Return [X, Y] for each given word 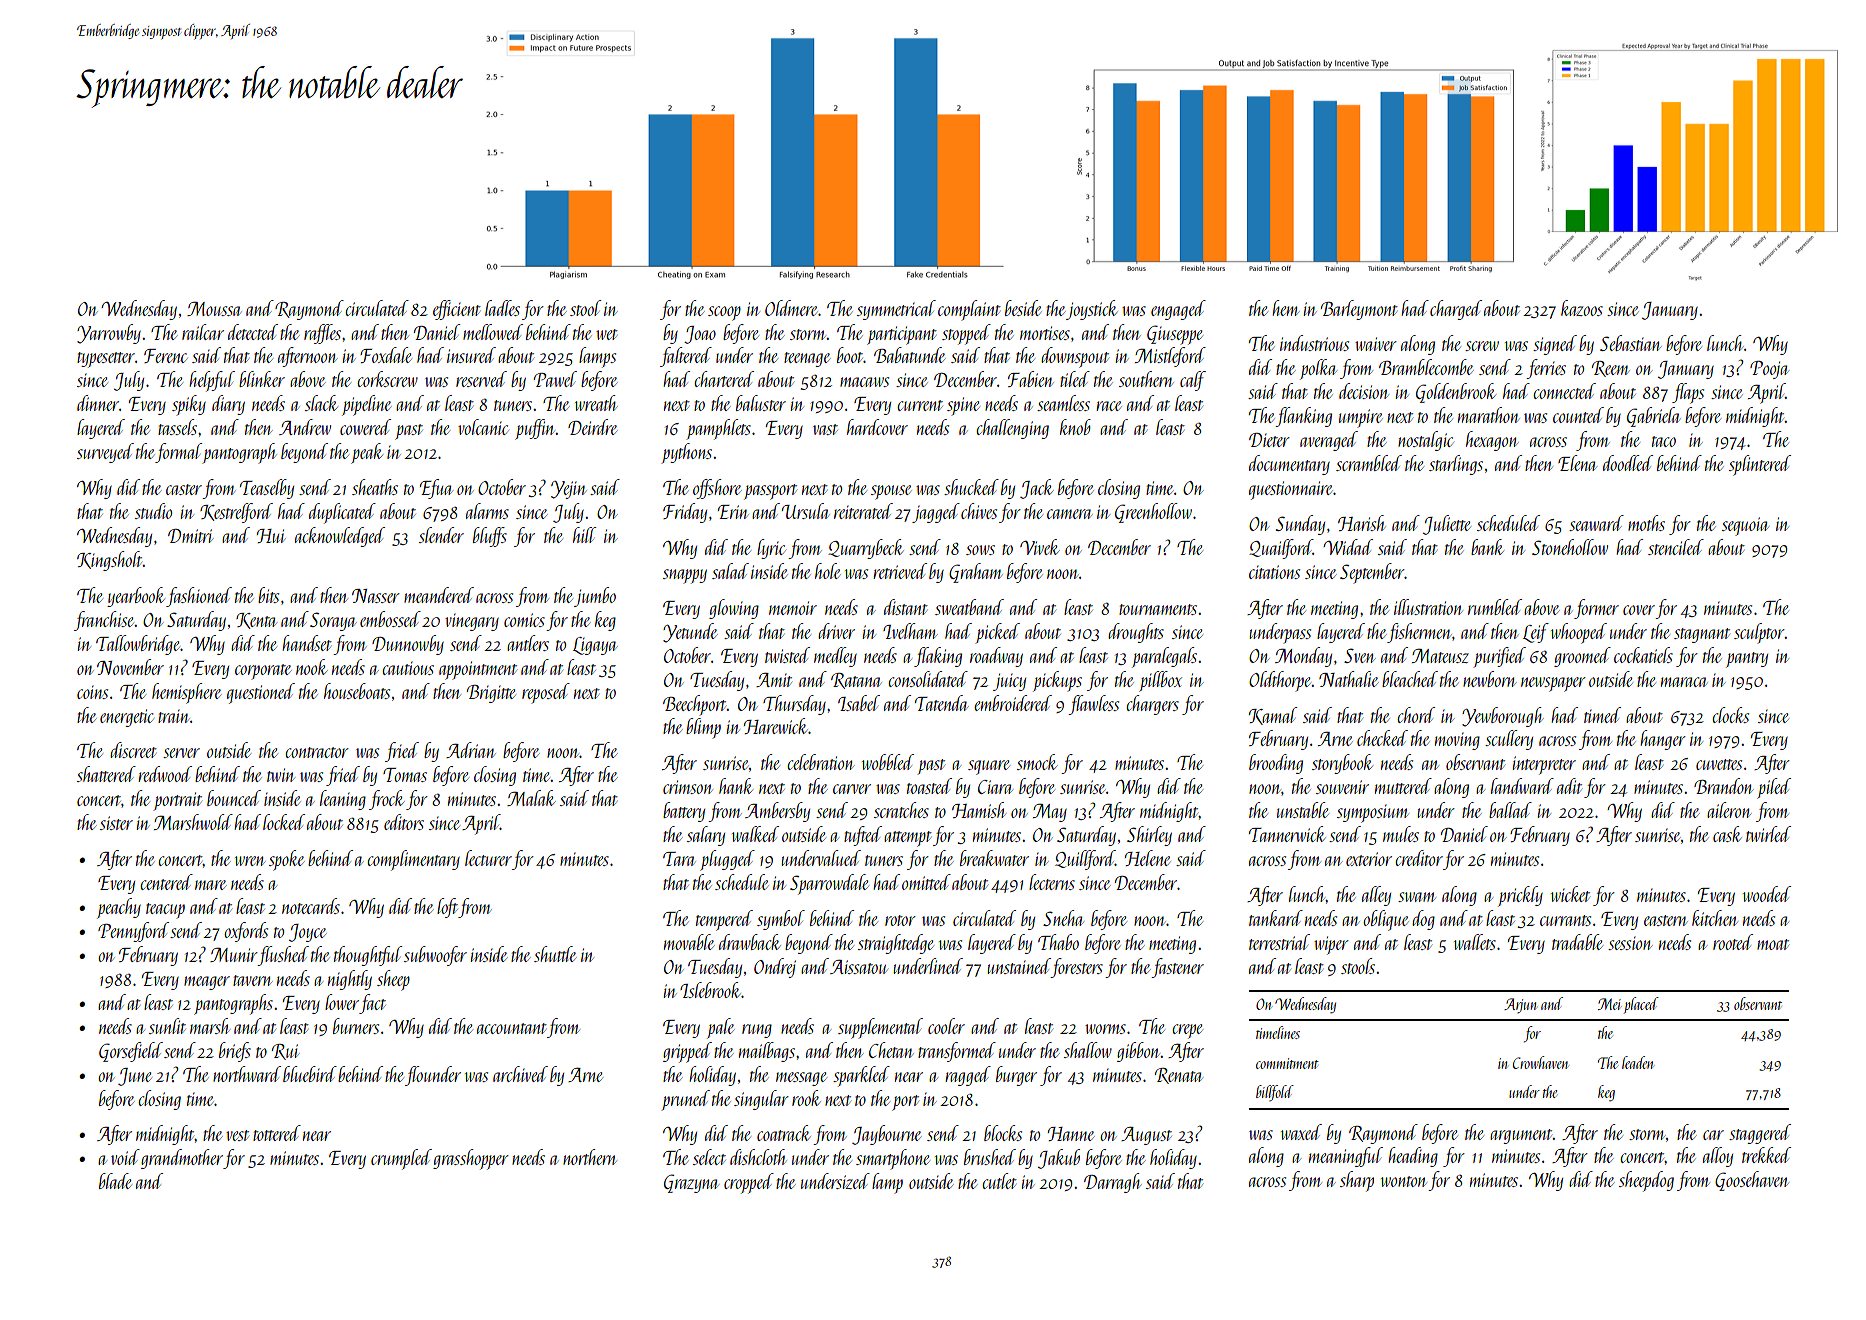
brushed [990, 1157]
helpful [212, 381]
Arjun [1520, 1005]
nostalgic [1426, 441]
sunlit [167, 1026]
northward [247, 1074]
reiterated [863, 511]
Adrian [471, 750]
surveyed [105, 453]
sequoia [1745, 526]
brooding [1276, 764]
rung [757, 1031]
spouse [891, 492]
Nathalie [1349, 679]
